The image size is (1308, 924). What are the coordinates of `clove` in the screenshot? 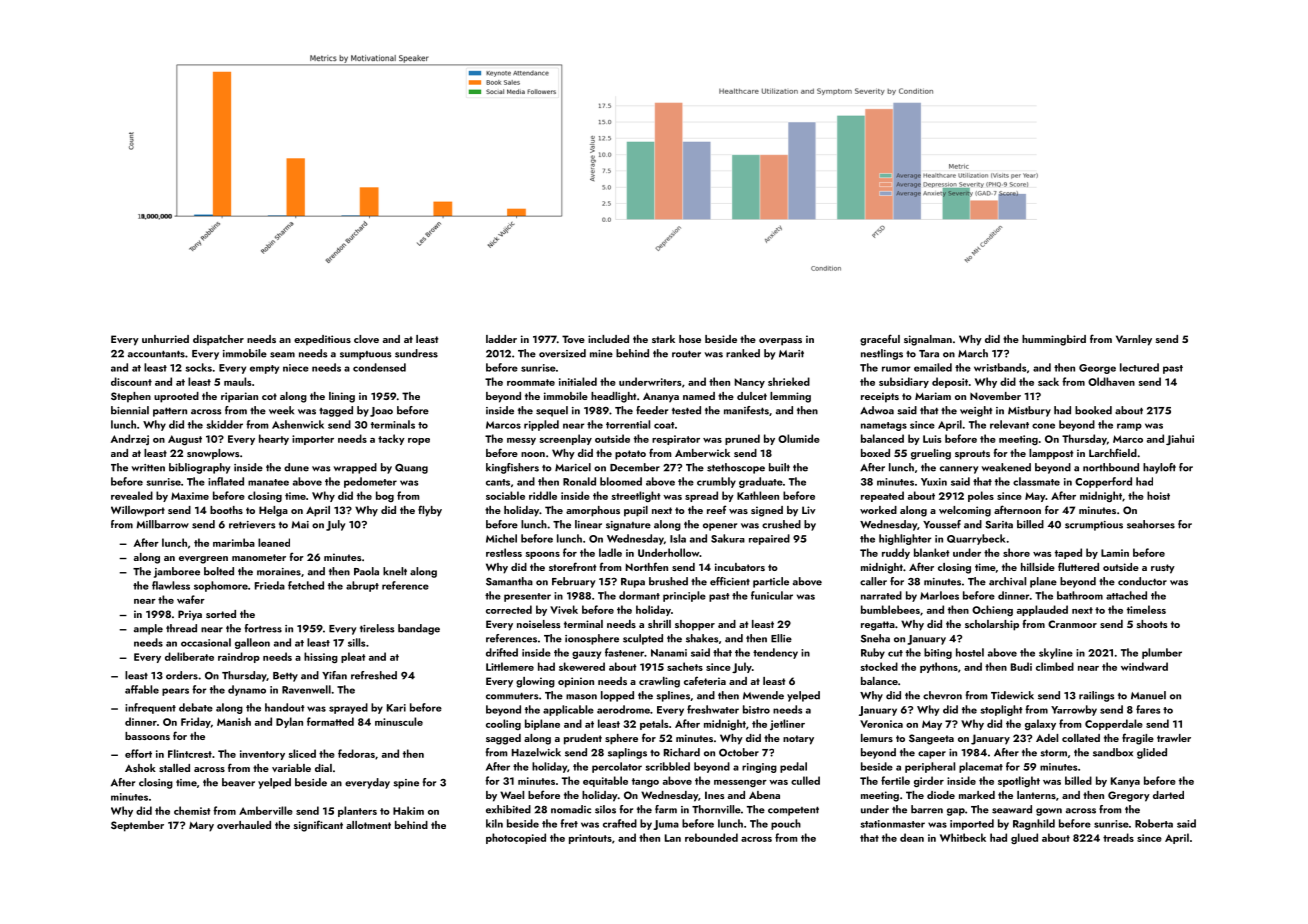 It's located at (366, 339).
